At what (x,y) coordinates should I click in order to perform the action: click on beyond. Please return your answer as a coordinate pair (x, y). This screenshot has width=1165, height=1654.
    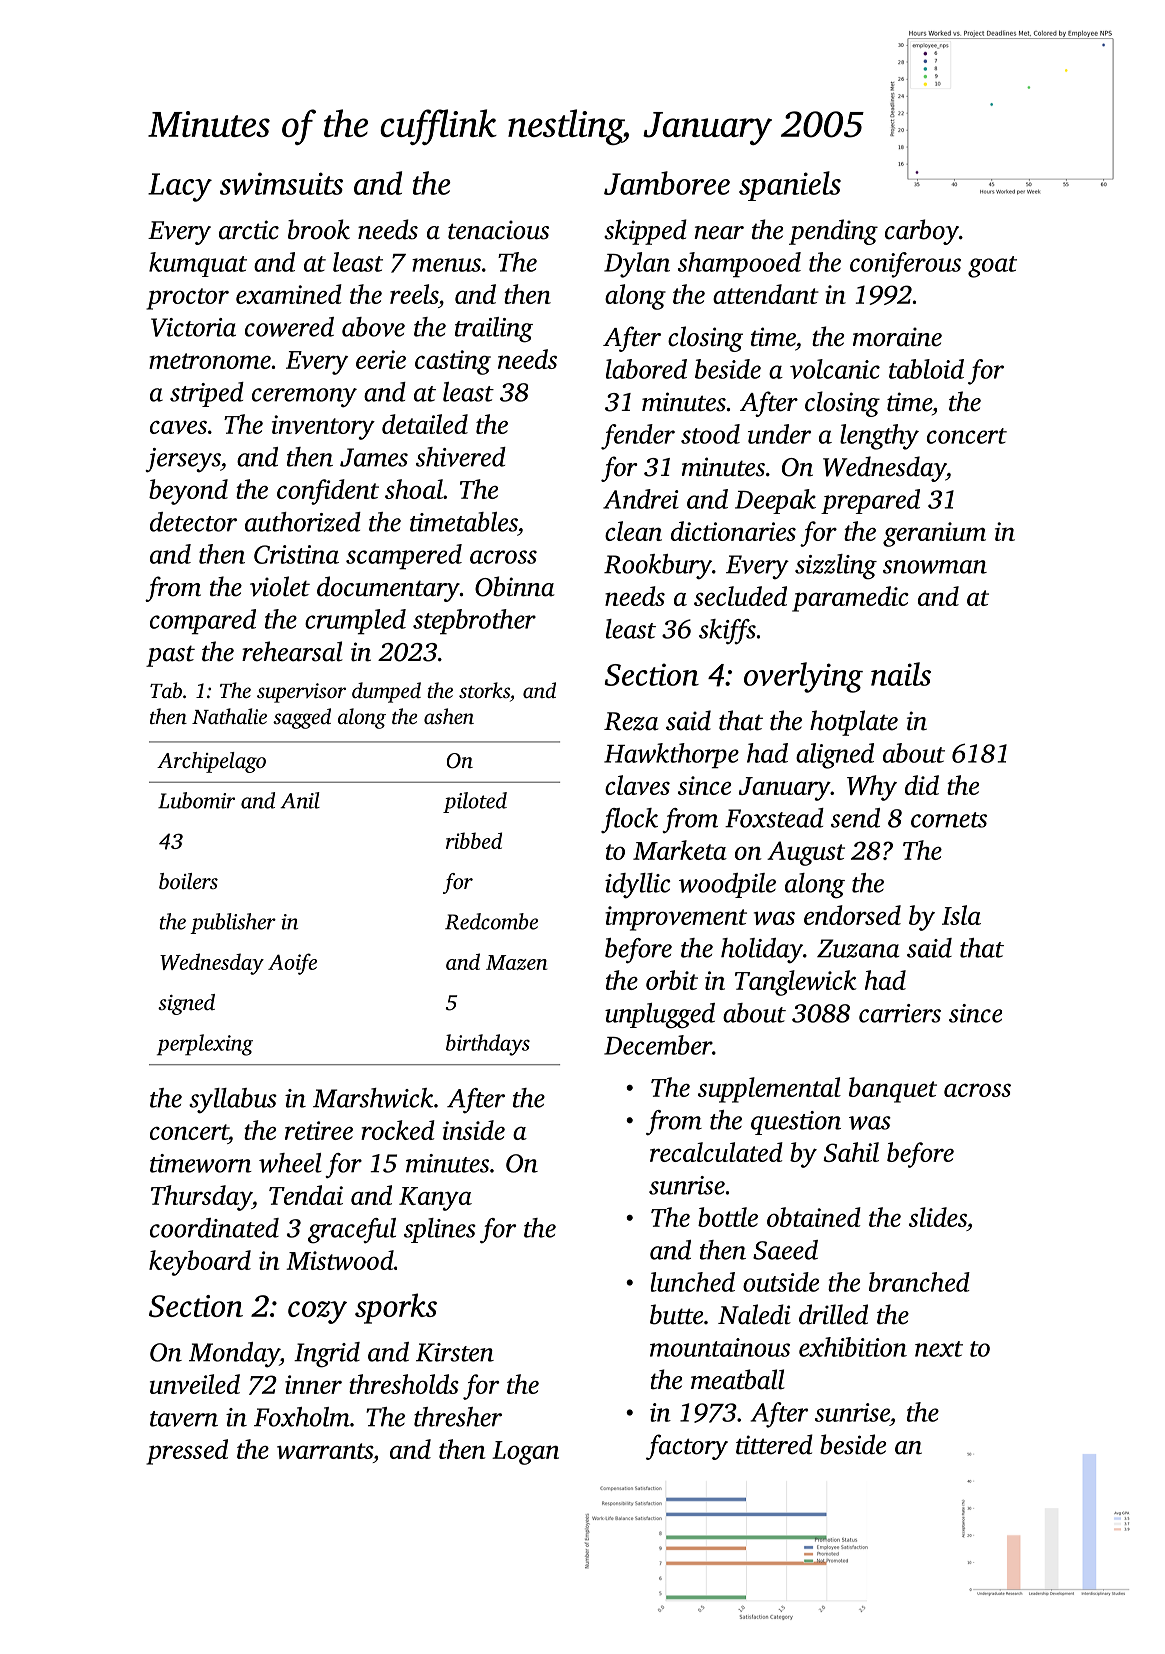
    Looking at the image, I should click on (188, 492).
